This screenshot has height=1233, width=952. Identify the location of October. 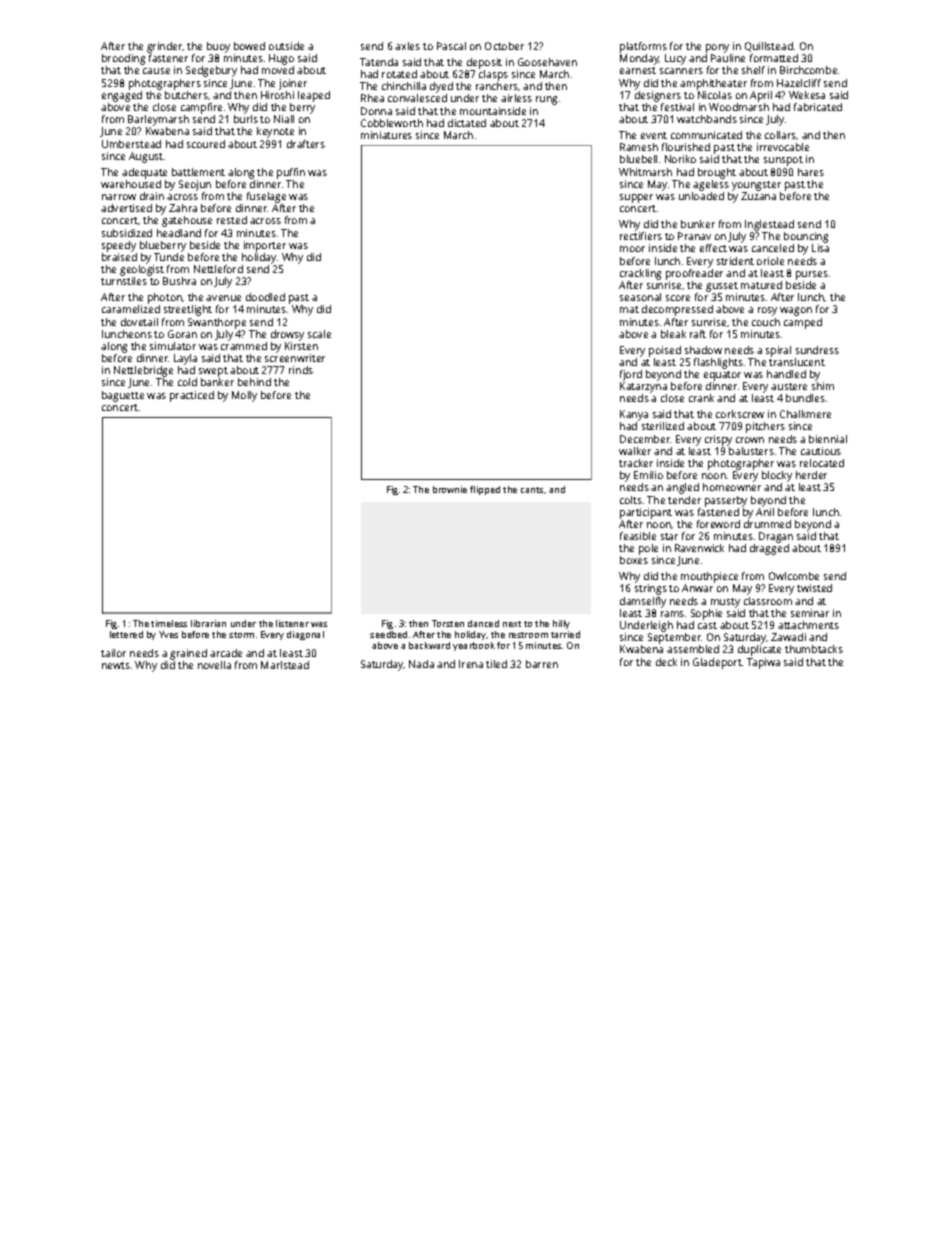
(504, 46).
